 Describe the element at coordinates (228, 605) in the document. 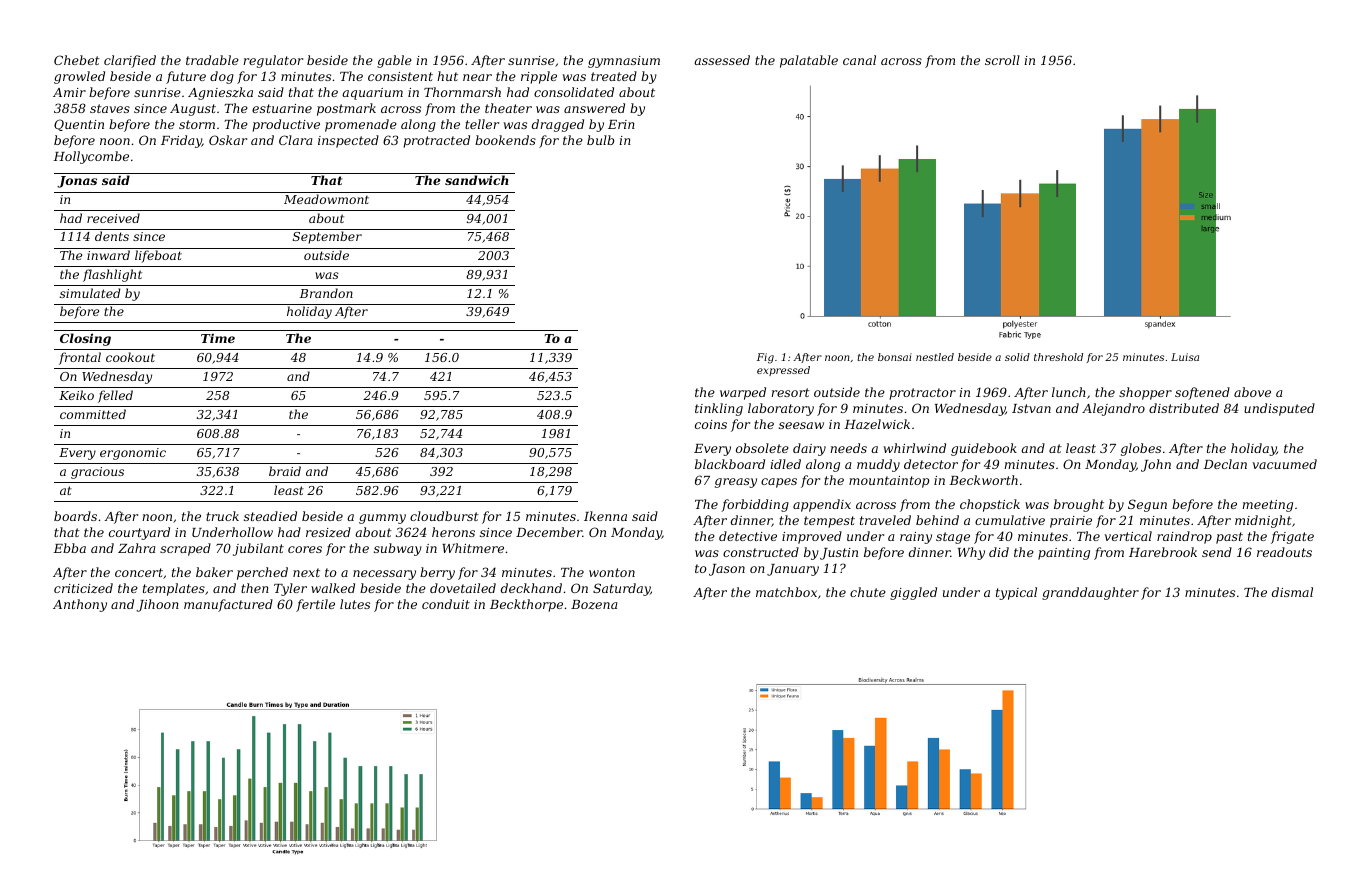

I see `manufactured` at that location.
